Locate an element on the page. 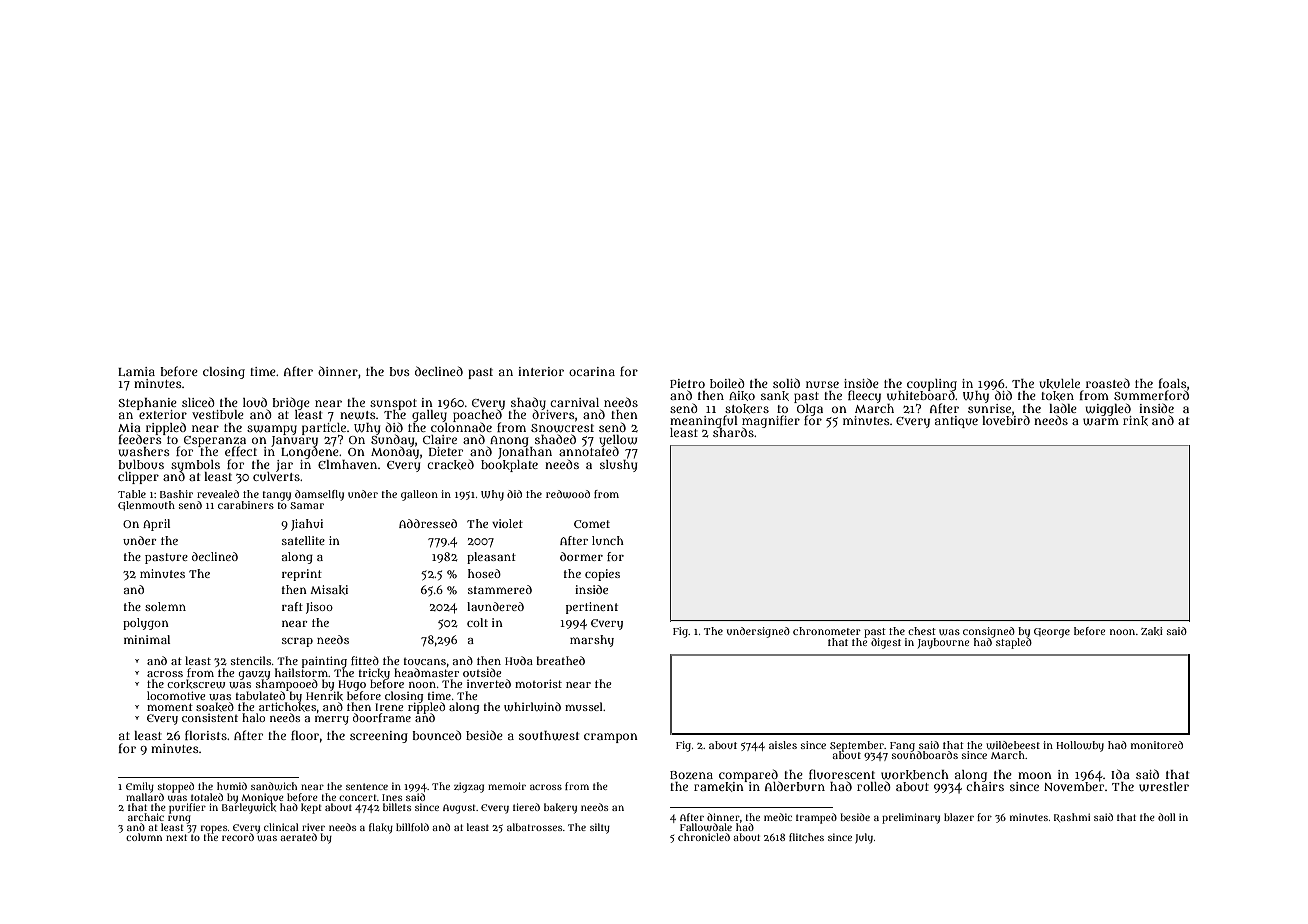  florists is located at coordinates (206, 735).
